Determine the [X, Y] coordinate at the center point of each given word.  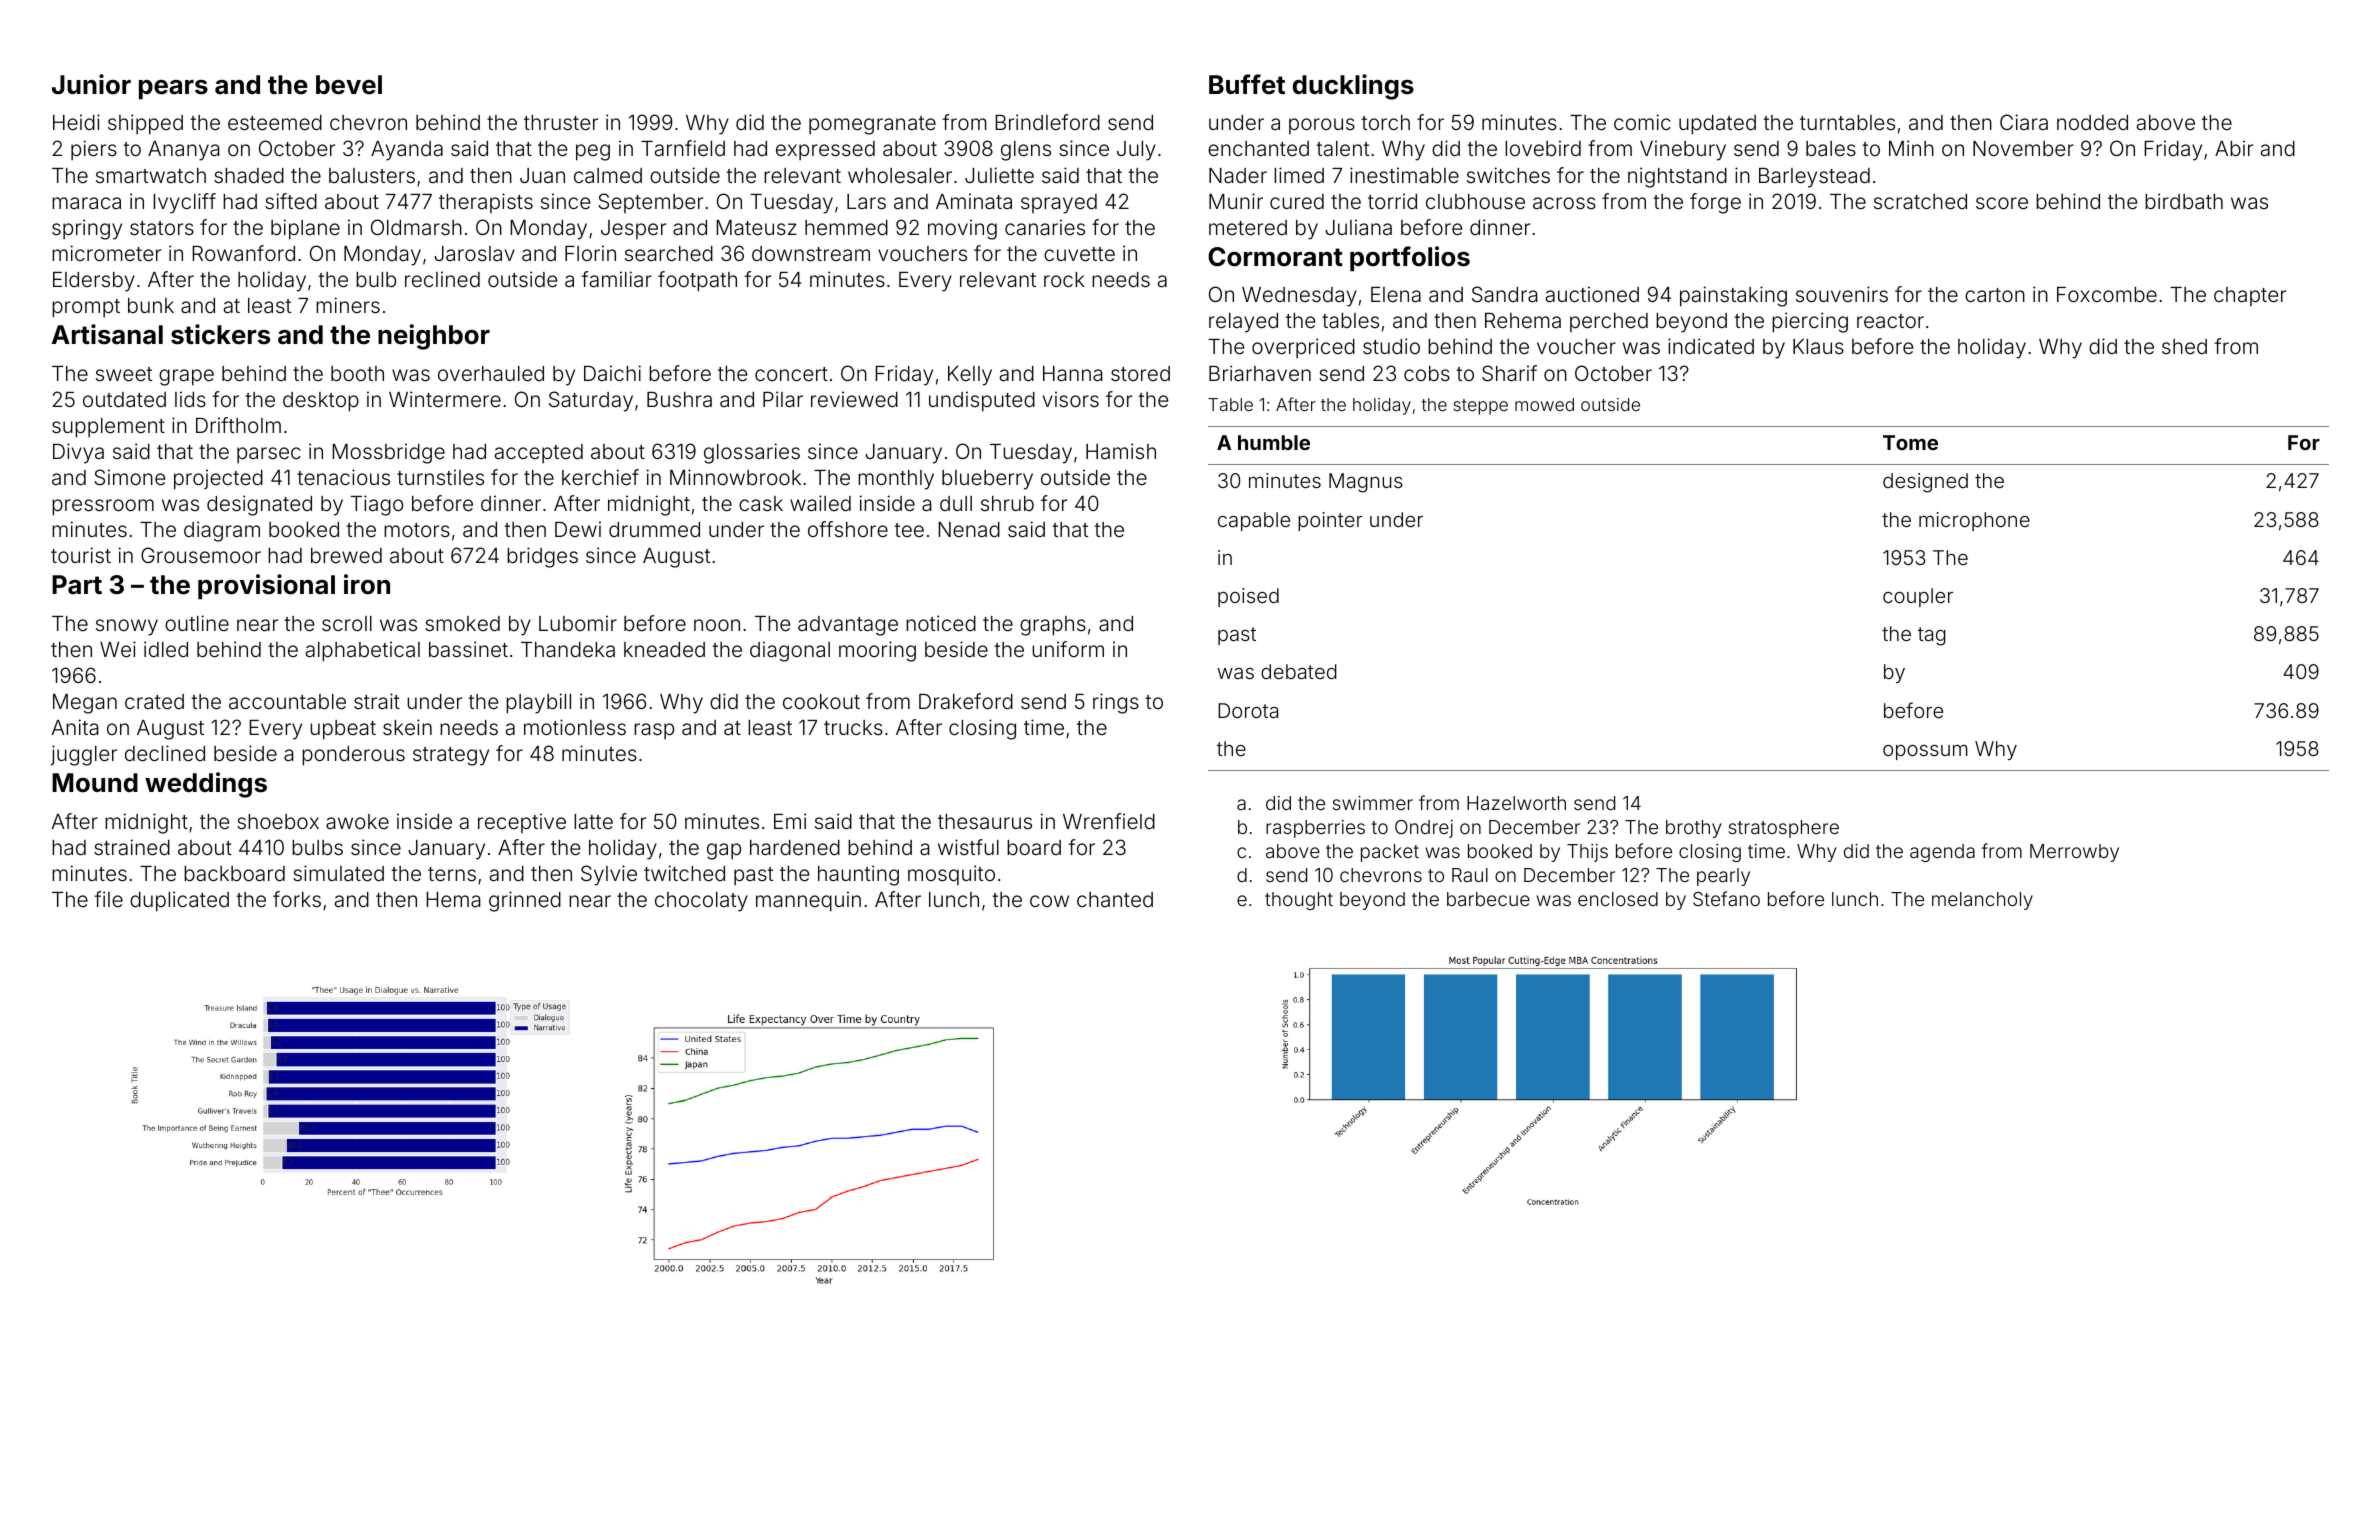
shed [2184, 346]
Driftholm [238, 425]
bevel [349, 85]
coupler [1918, 597]
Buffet [1247, 84]
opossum [1925, 752]
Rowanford [243, 253]
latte [593, 821]
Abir [2234, 148]
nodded [2092, 122]
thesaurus [985, 821]
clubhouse [1475, 201]
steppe [1481, 407]
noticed [941, 623]
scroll [347, 623]
